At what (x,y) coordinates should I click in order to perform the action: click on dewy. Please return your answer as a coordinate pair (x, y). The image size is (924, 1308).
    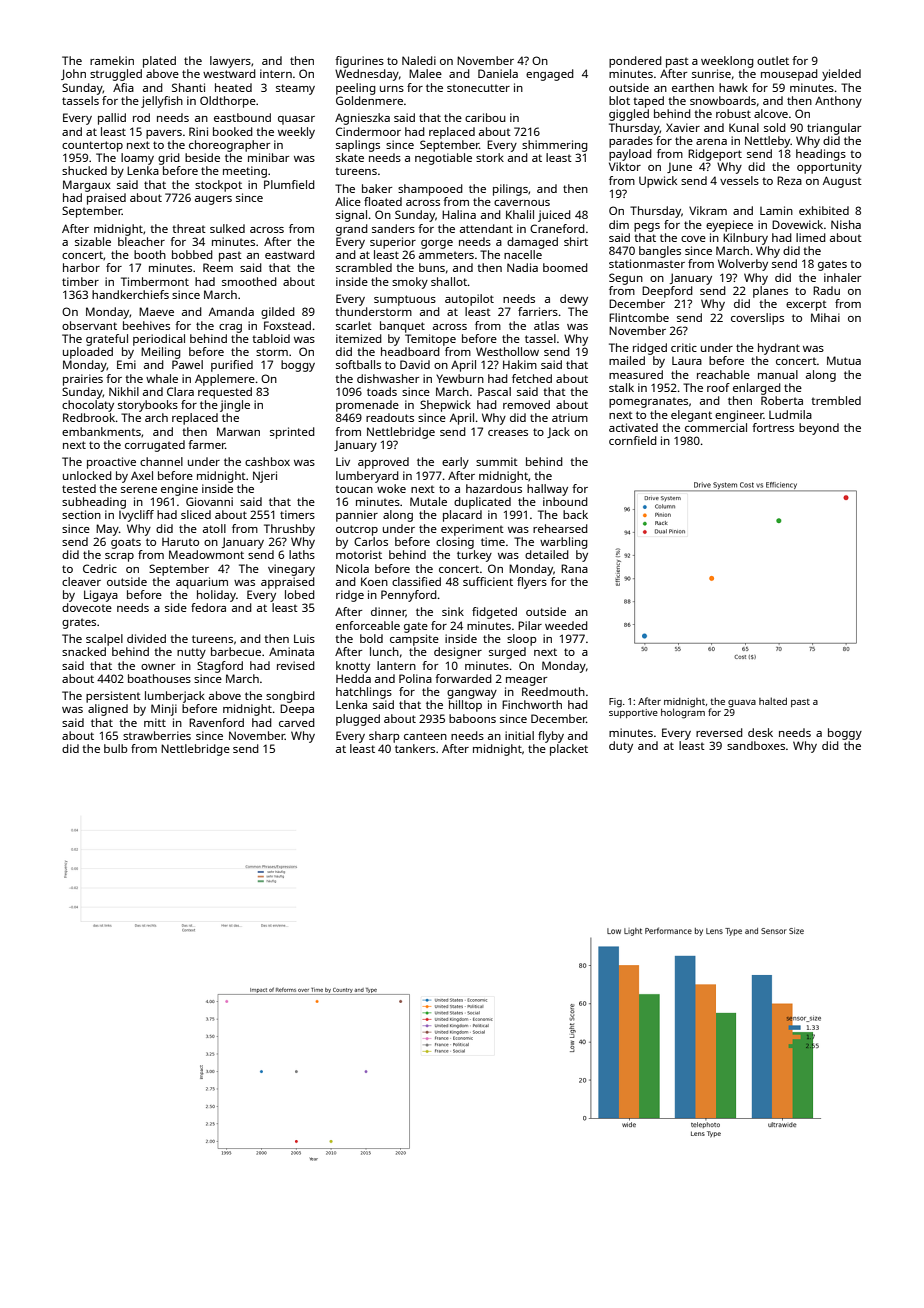
    Looking at the image, I should click on (574, 300).
